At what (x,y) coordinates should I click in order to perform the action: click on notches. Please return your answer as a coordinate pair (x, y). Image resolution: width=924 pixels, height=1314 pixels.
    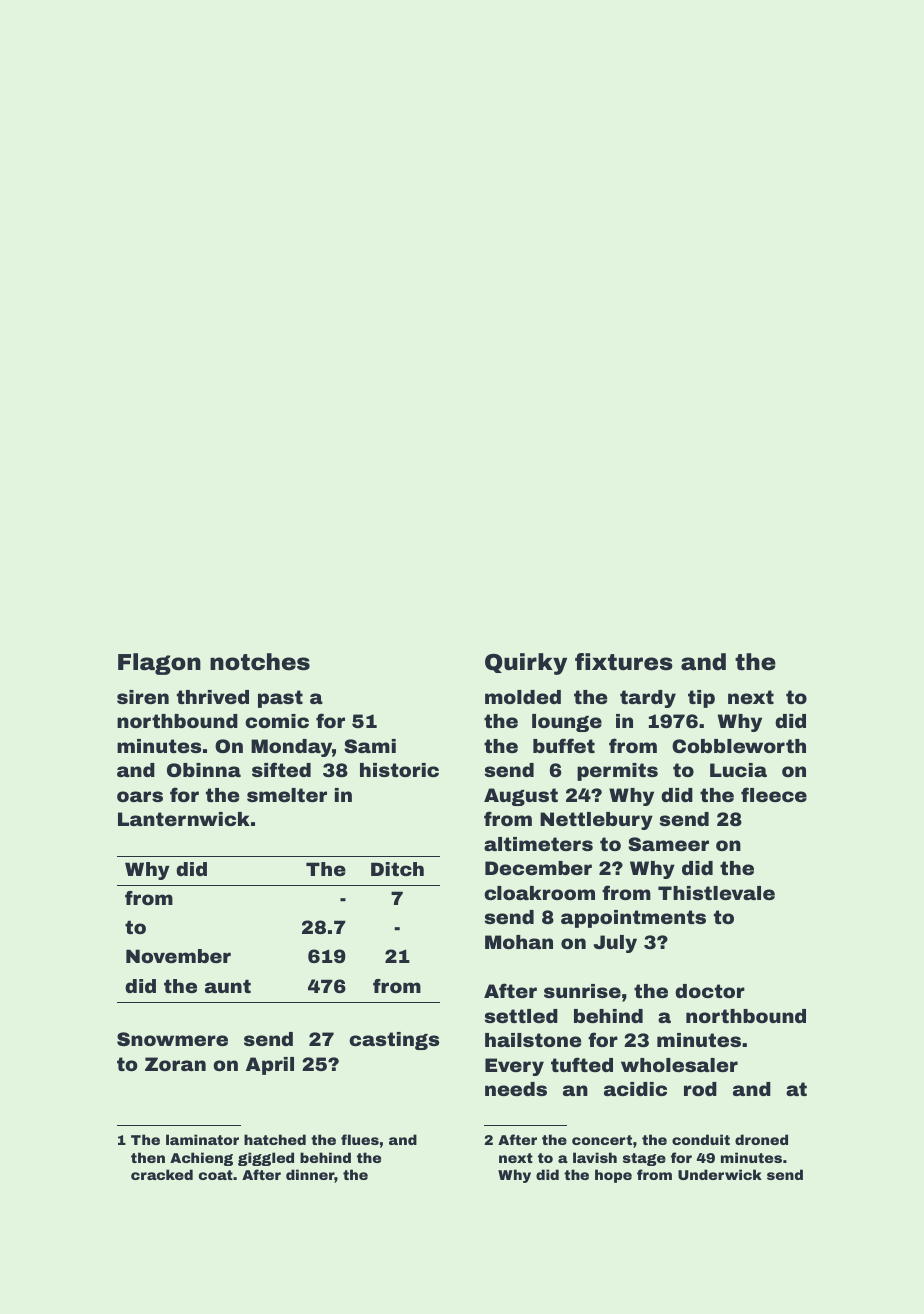
    Looking at the image, I should click on (260, 662).
